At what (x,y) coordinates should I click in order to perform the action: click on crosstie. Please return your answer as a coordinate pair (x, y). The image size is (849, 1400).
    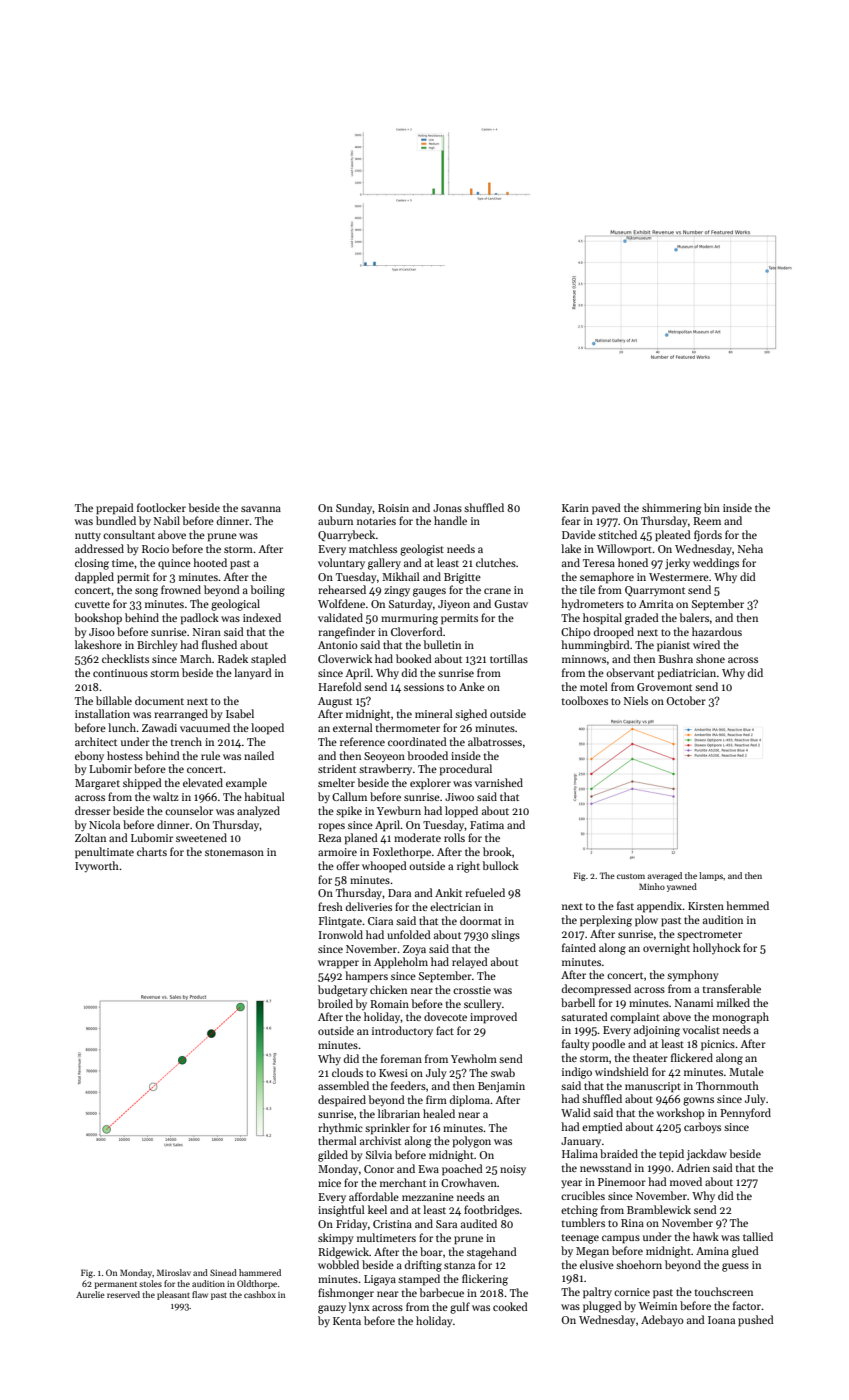
    Looking at the image, I should click on (472, 990).
